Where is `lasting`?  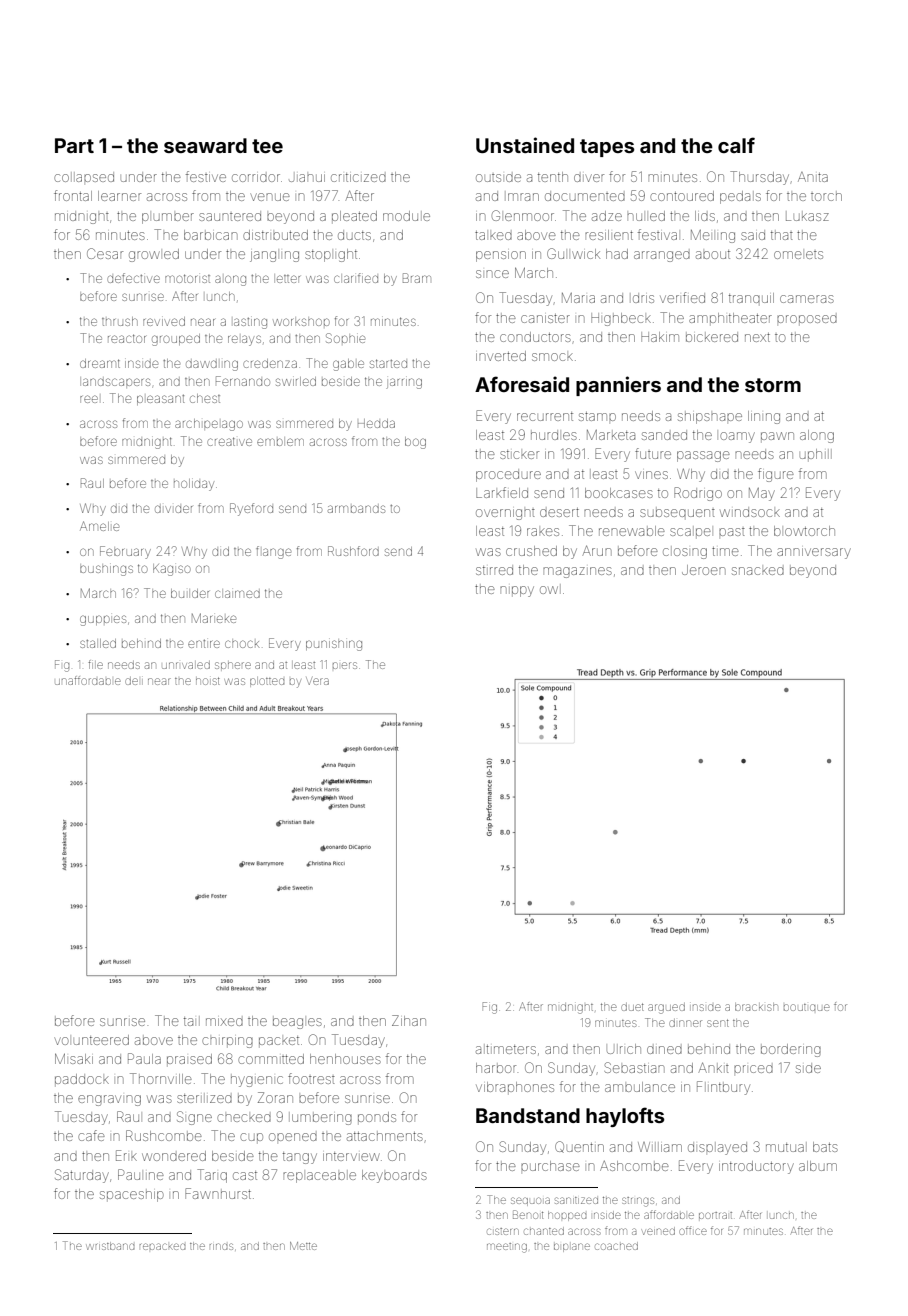 lasting is located at coordinates (250, 323).
